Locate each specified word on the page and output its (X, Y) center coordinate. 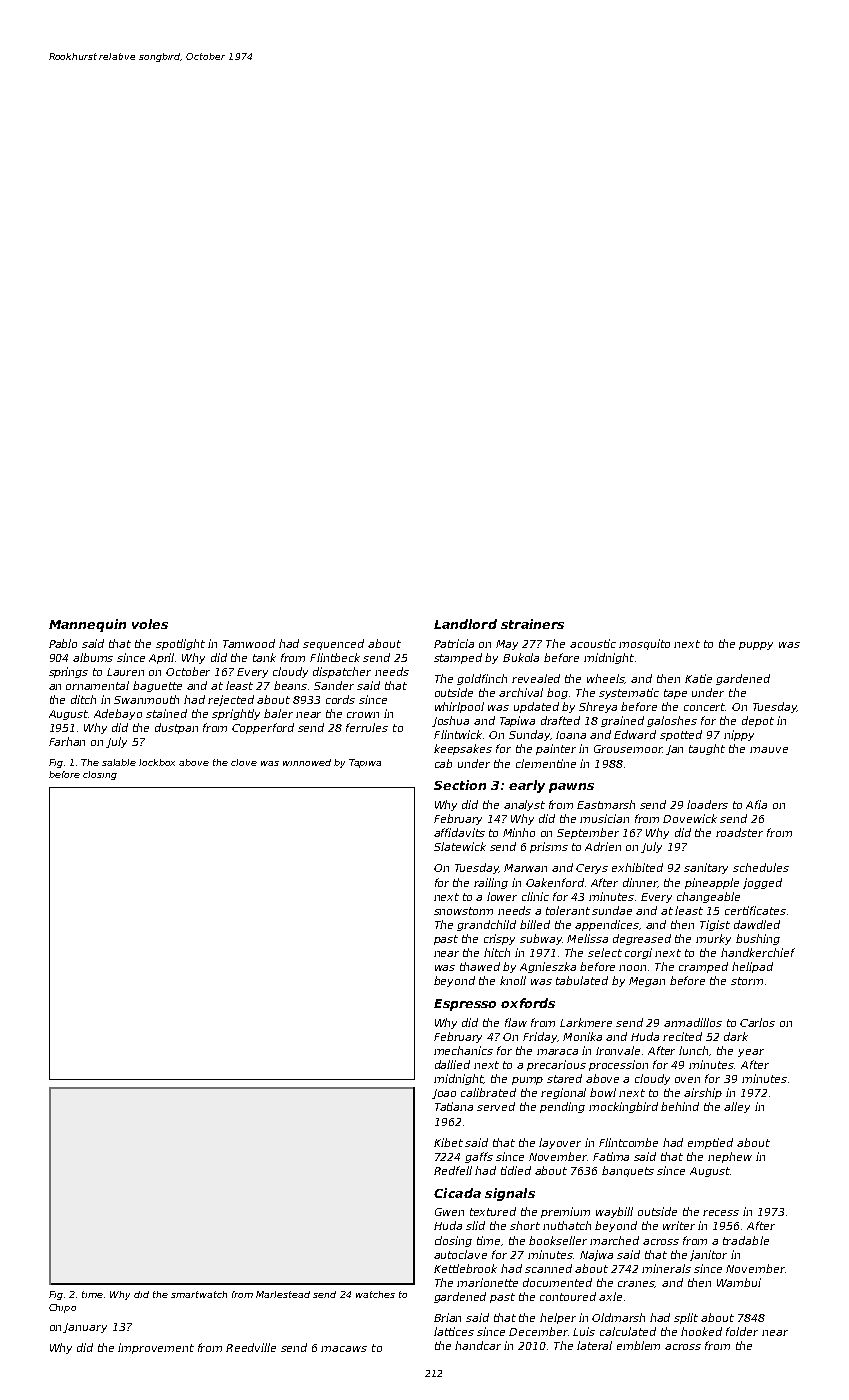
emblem (638, 1345)
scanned (548, 1268)
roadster (739, 832)
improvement (156, 1348)
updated (536, 707)
